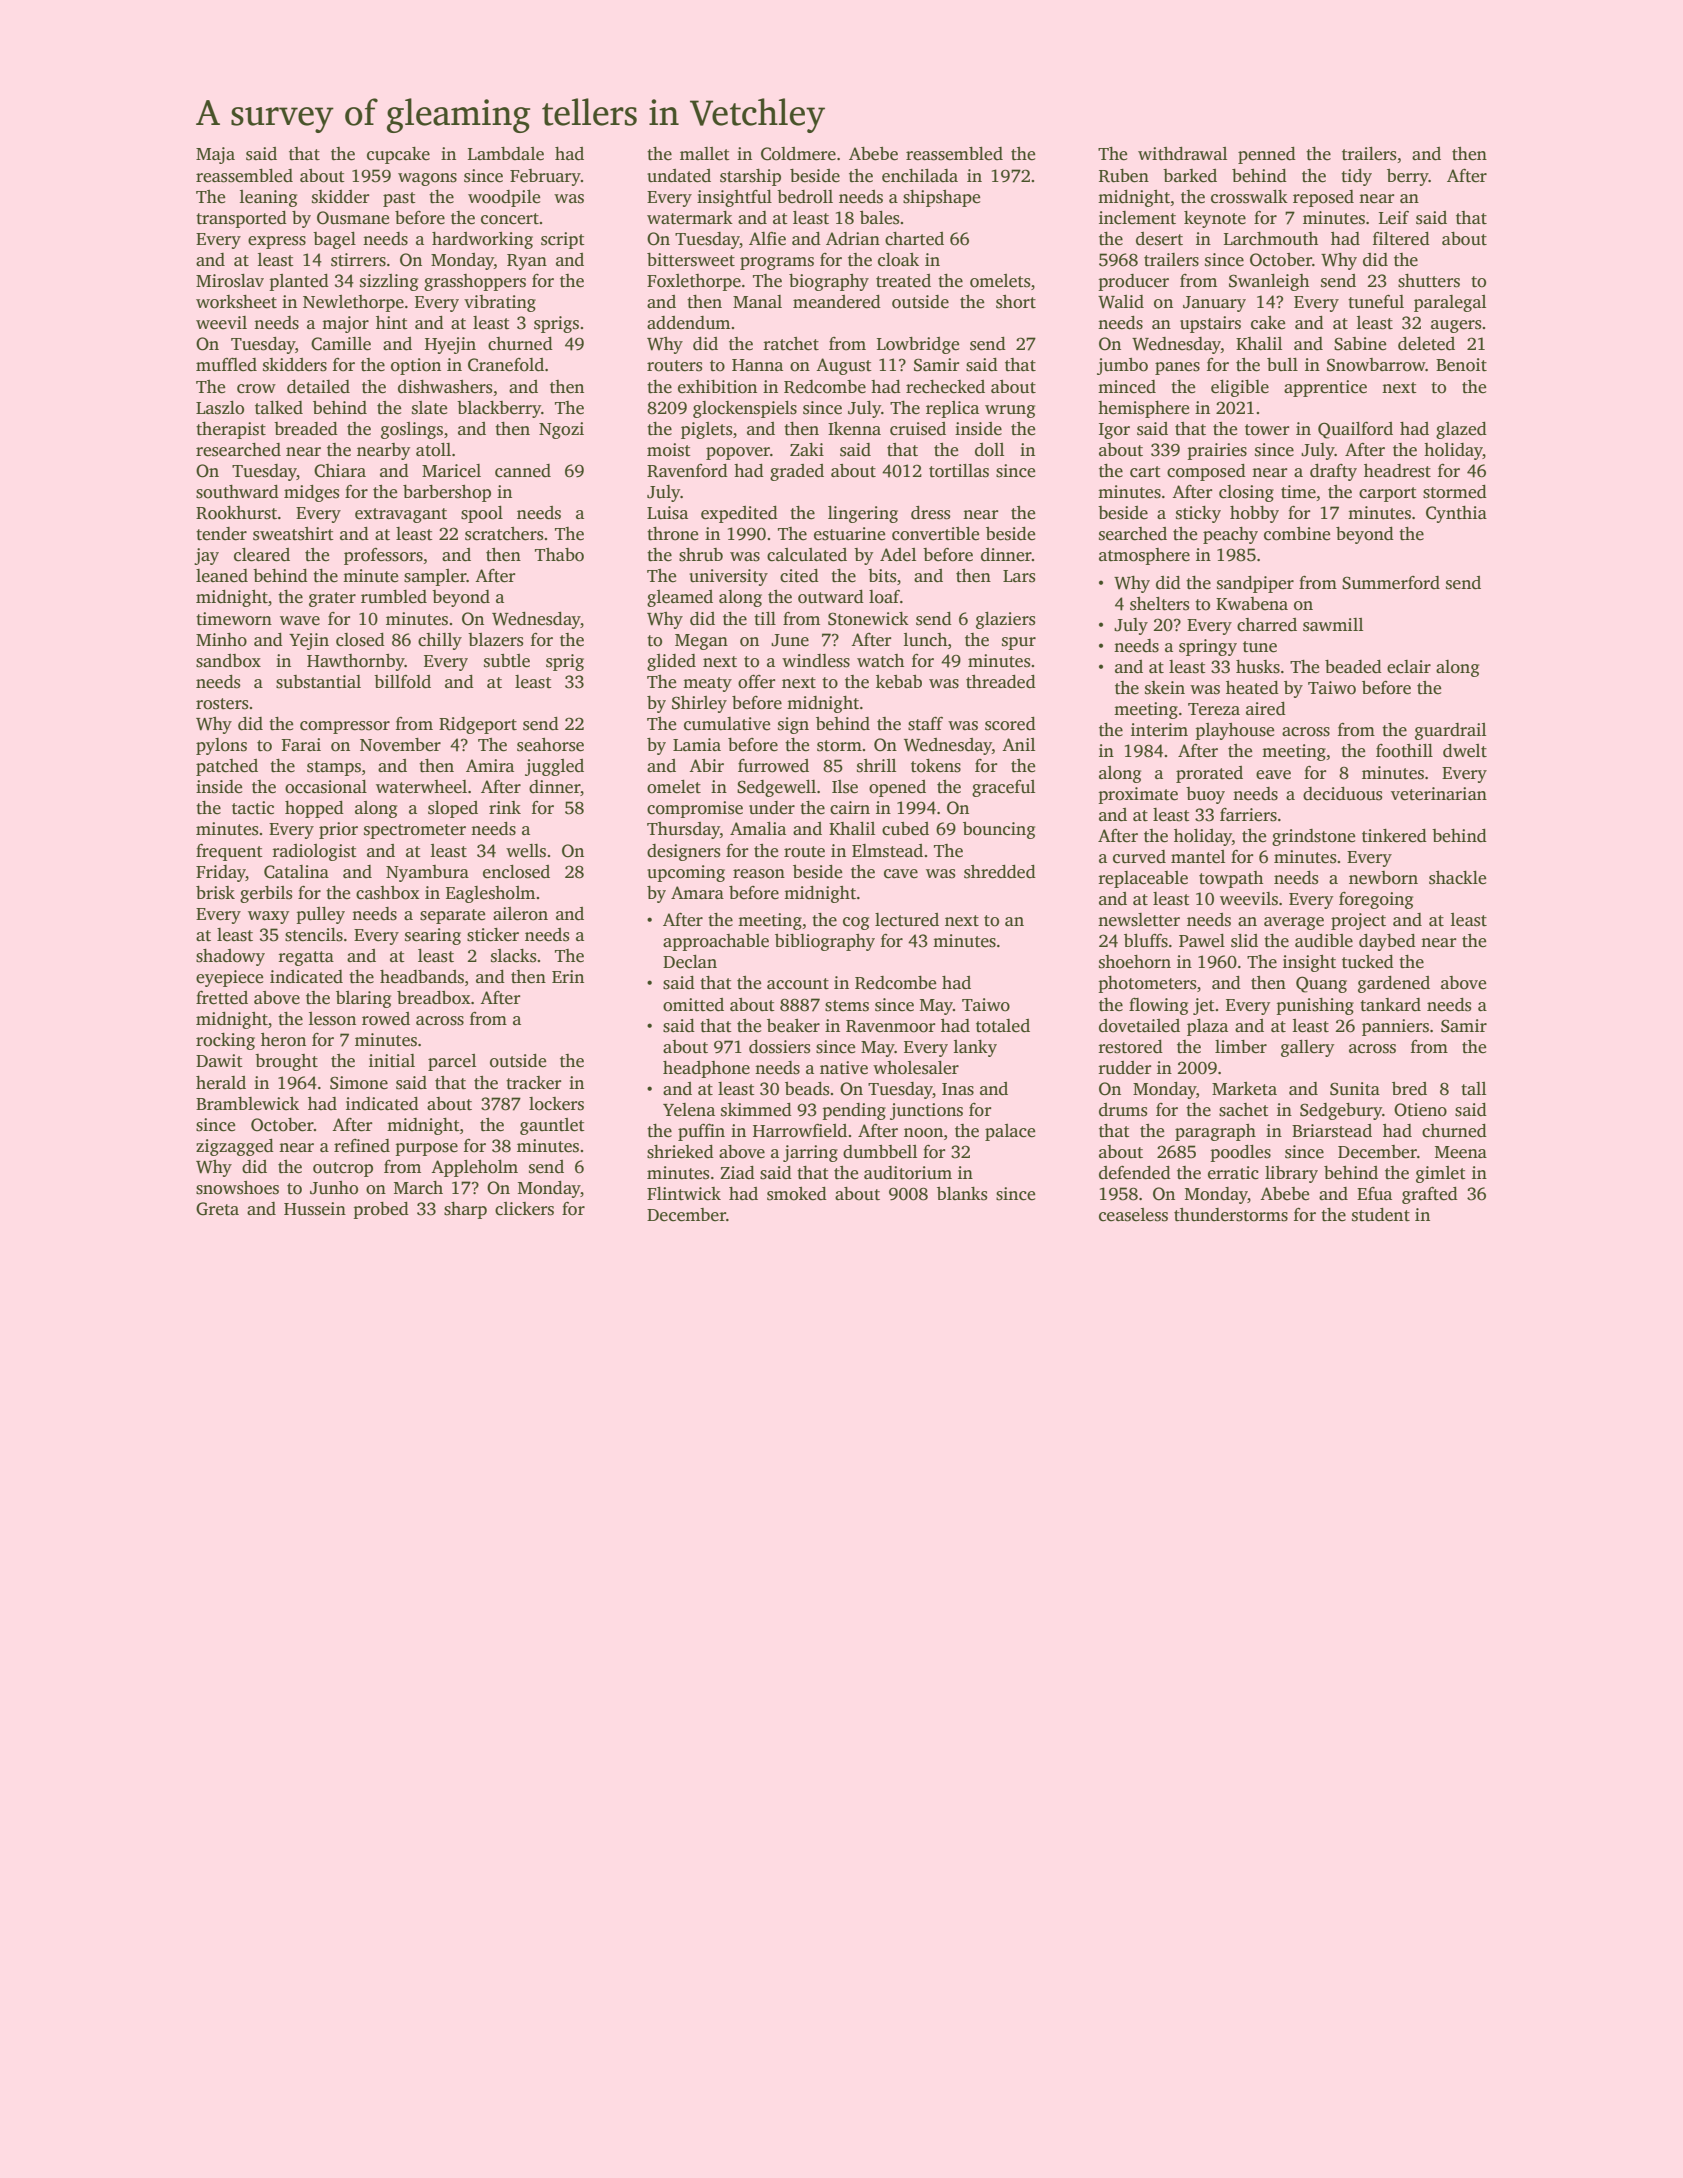 This screenshot has width=1683, height=2178. I want to click on Hanna, so click(757, 365).
